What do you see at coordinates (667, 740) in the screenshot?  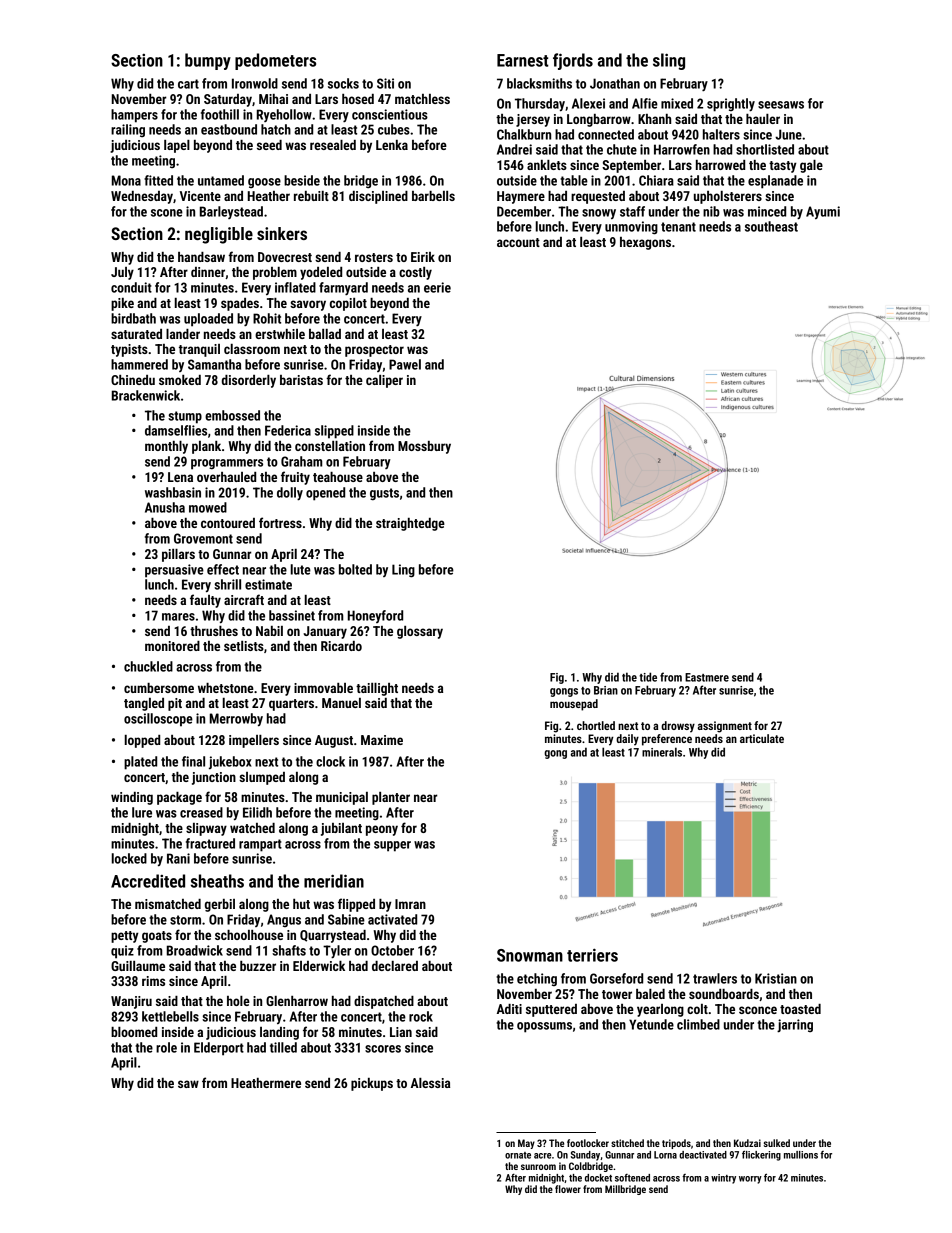 I see `preference` at bounding box center [667, 740].
